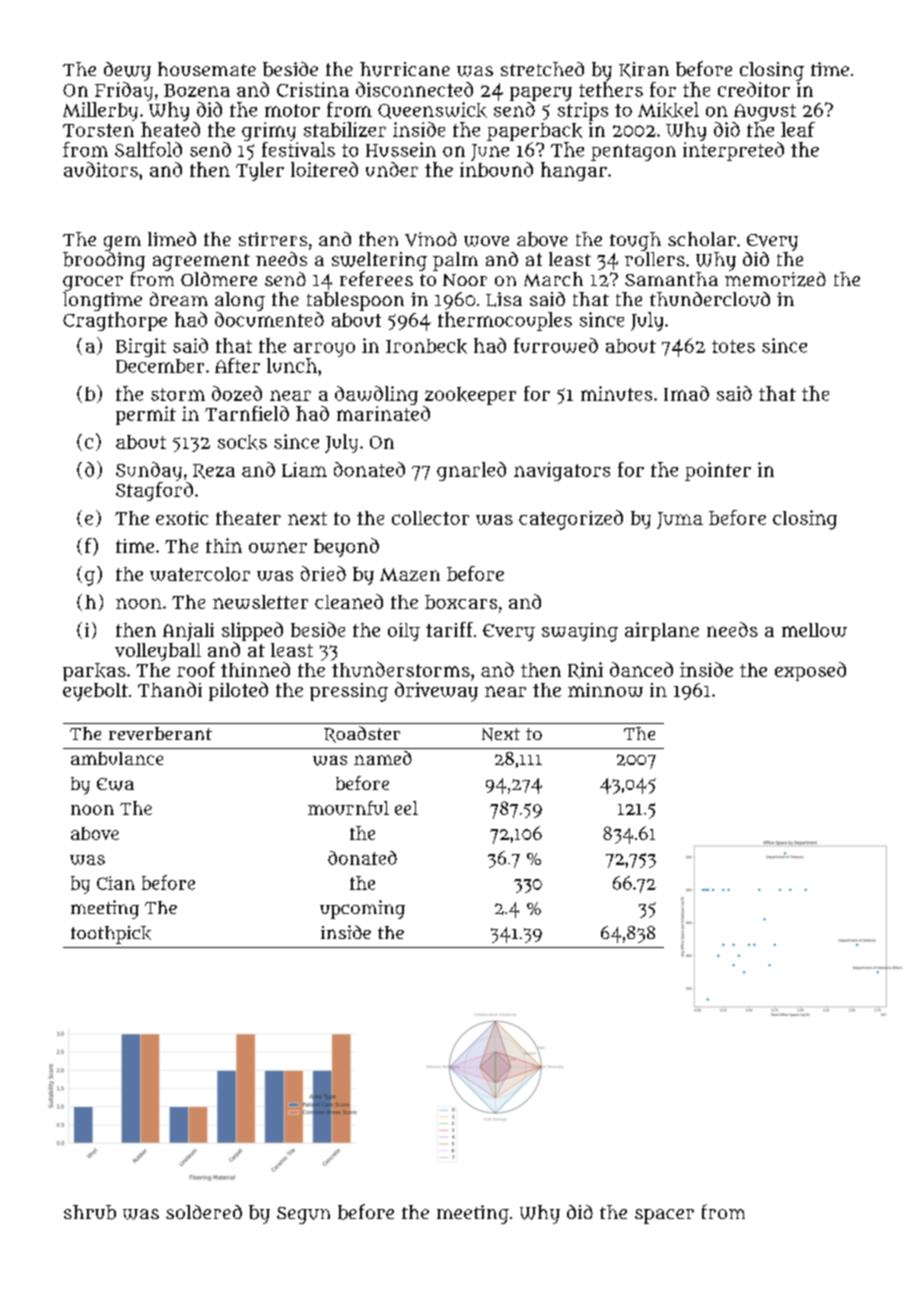 This screenshot has width=924, height=1314. Describe the element at coordinates (238, 691) in the screenshot. I see `piloted` at that location.
